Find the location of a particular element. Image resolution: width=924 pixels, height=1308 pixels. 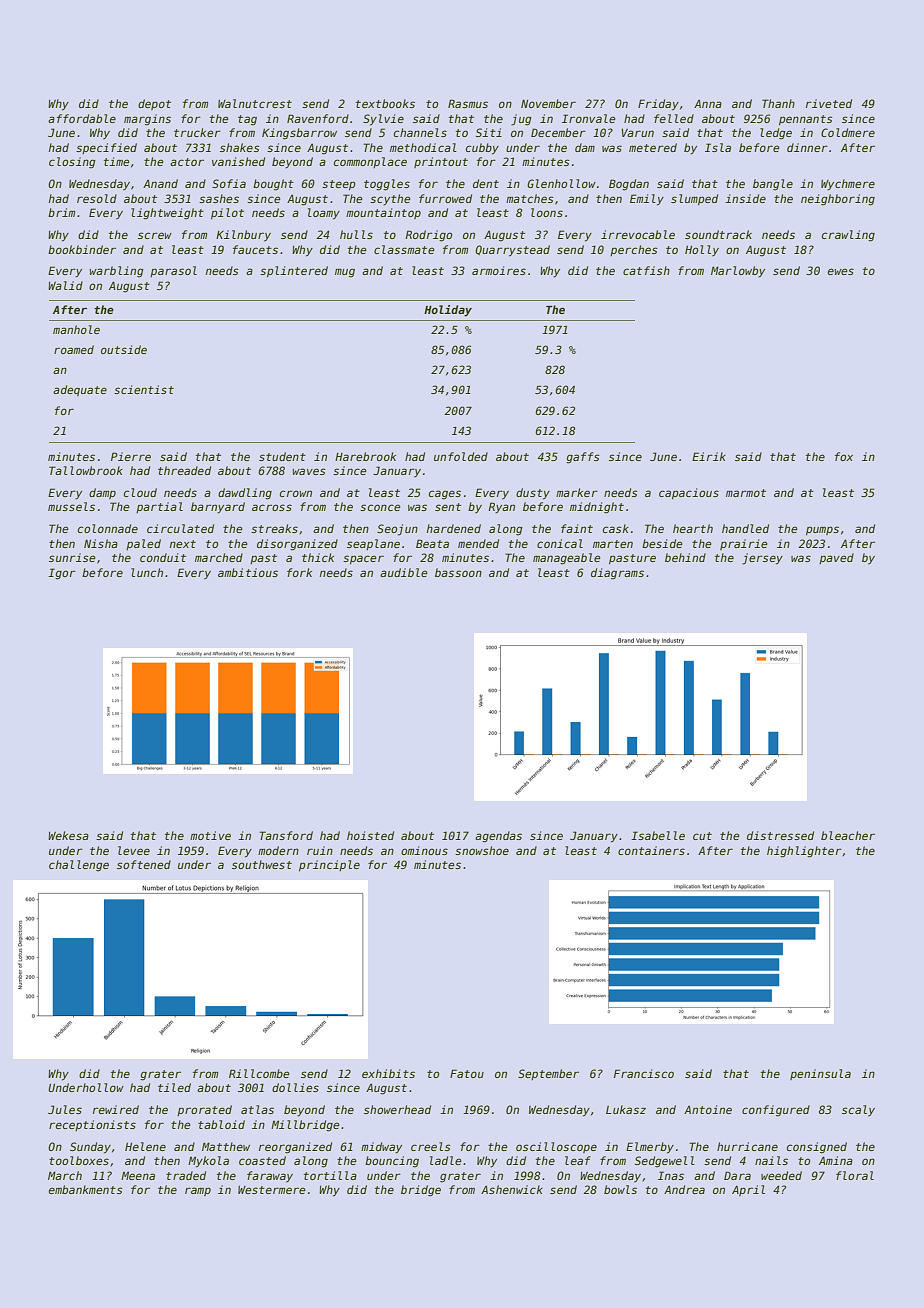

Wekesa is located at coordinates (68, 835).
